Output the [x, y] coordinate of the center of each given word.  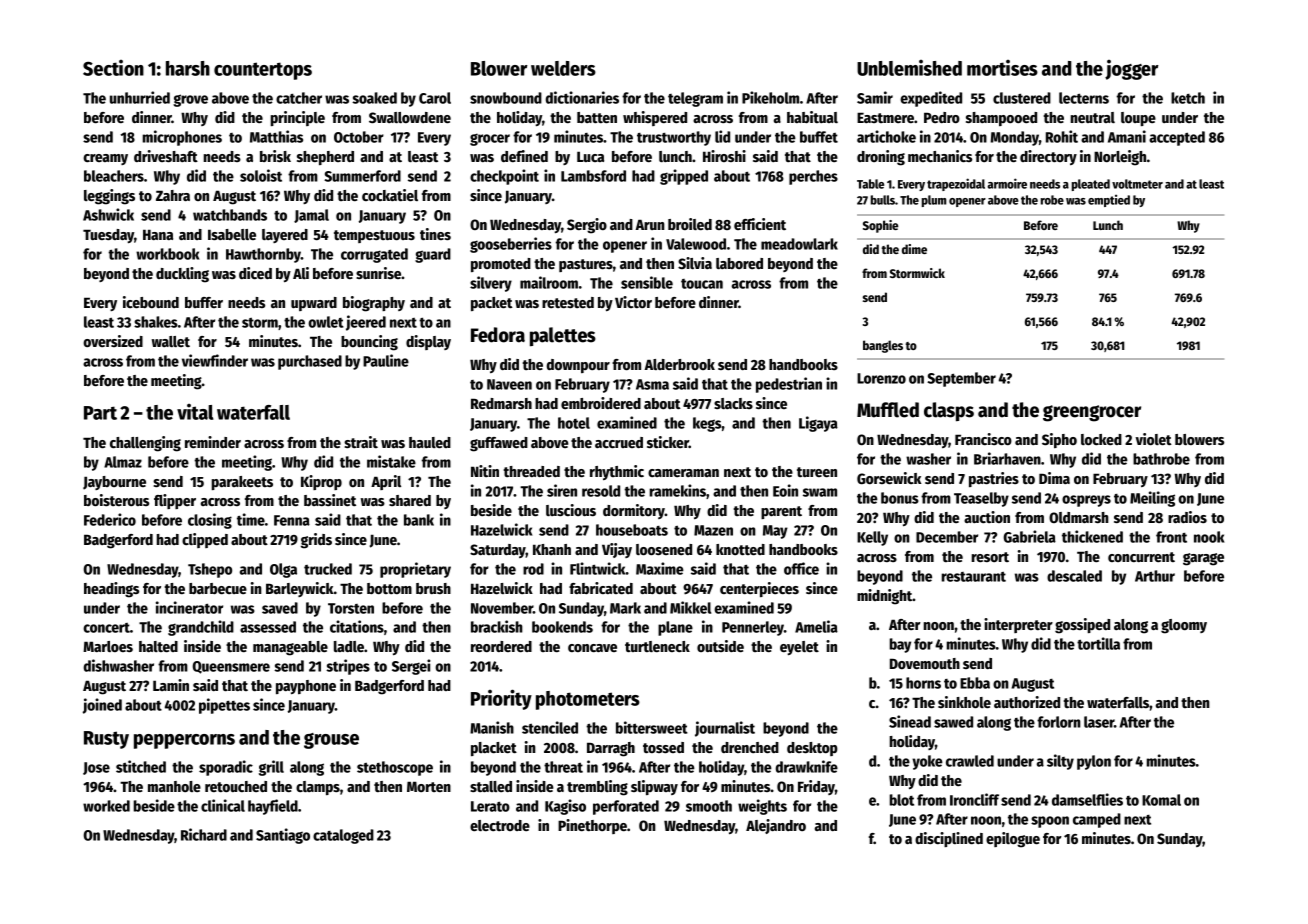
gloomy [1184, 626]
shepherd [325, 158]
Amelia [816, 626]
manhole [174, 786]
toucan [702, 284]
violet [1154, 439]
